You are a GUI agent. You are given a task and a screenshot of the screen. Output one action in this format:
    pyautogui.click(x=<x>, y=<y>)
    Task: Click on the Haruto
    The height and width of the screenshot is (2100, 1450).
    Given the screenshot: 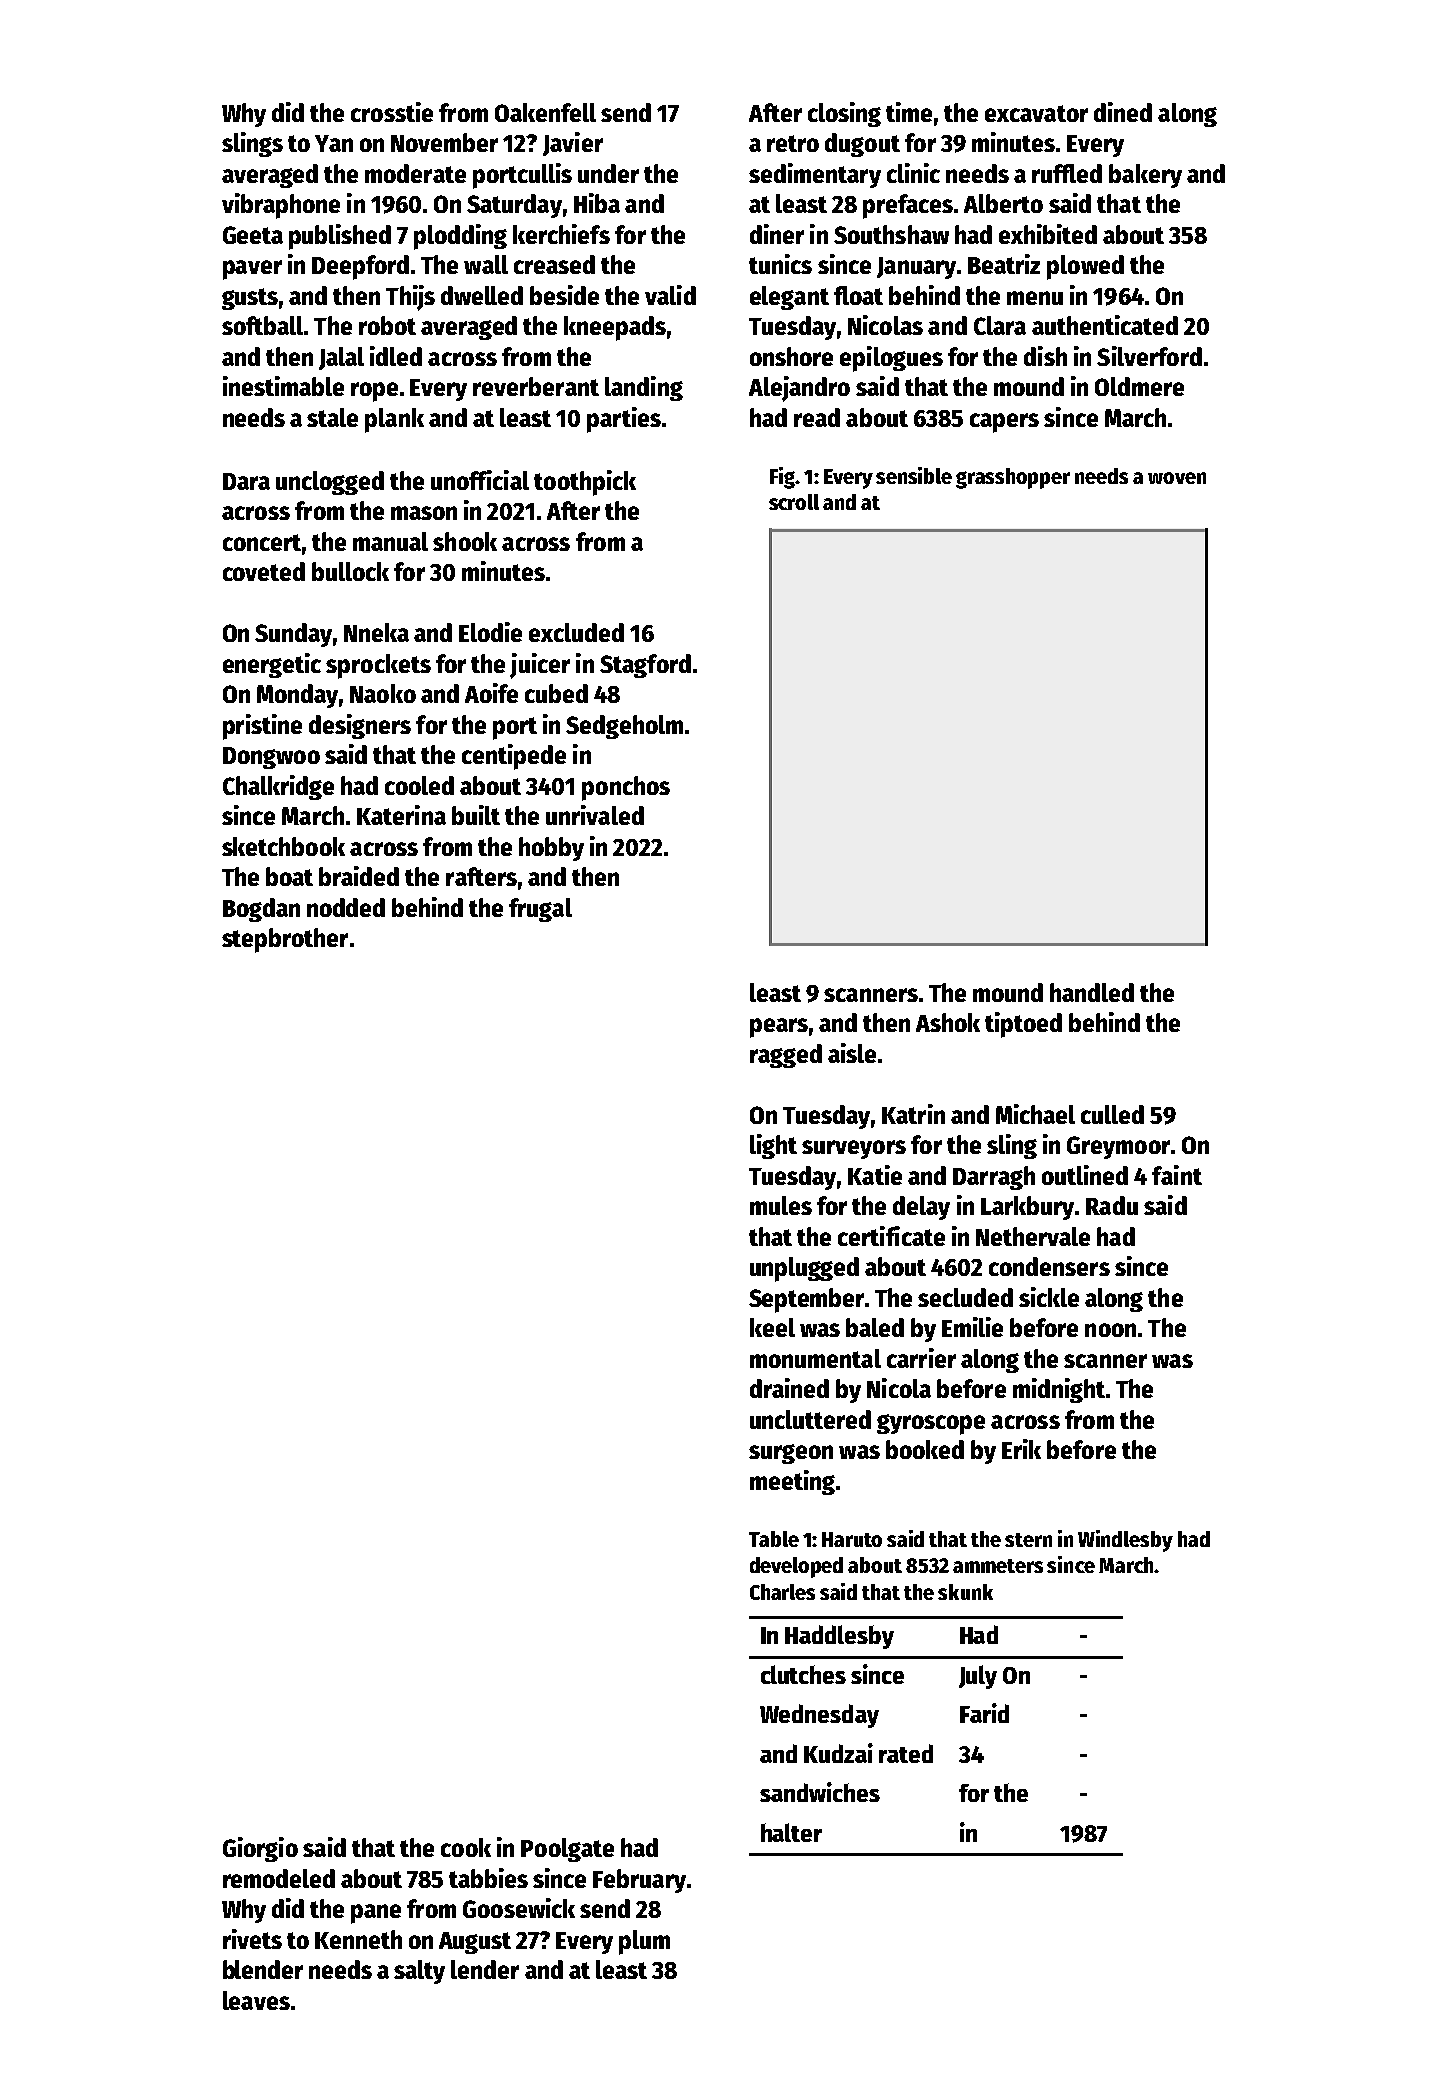 What is the action you would take?
    pyautogui.click(x=852, y=1539)
